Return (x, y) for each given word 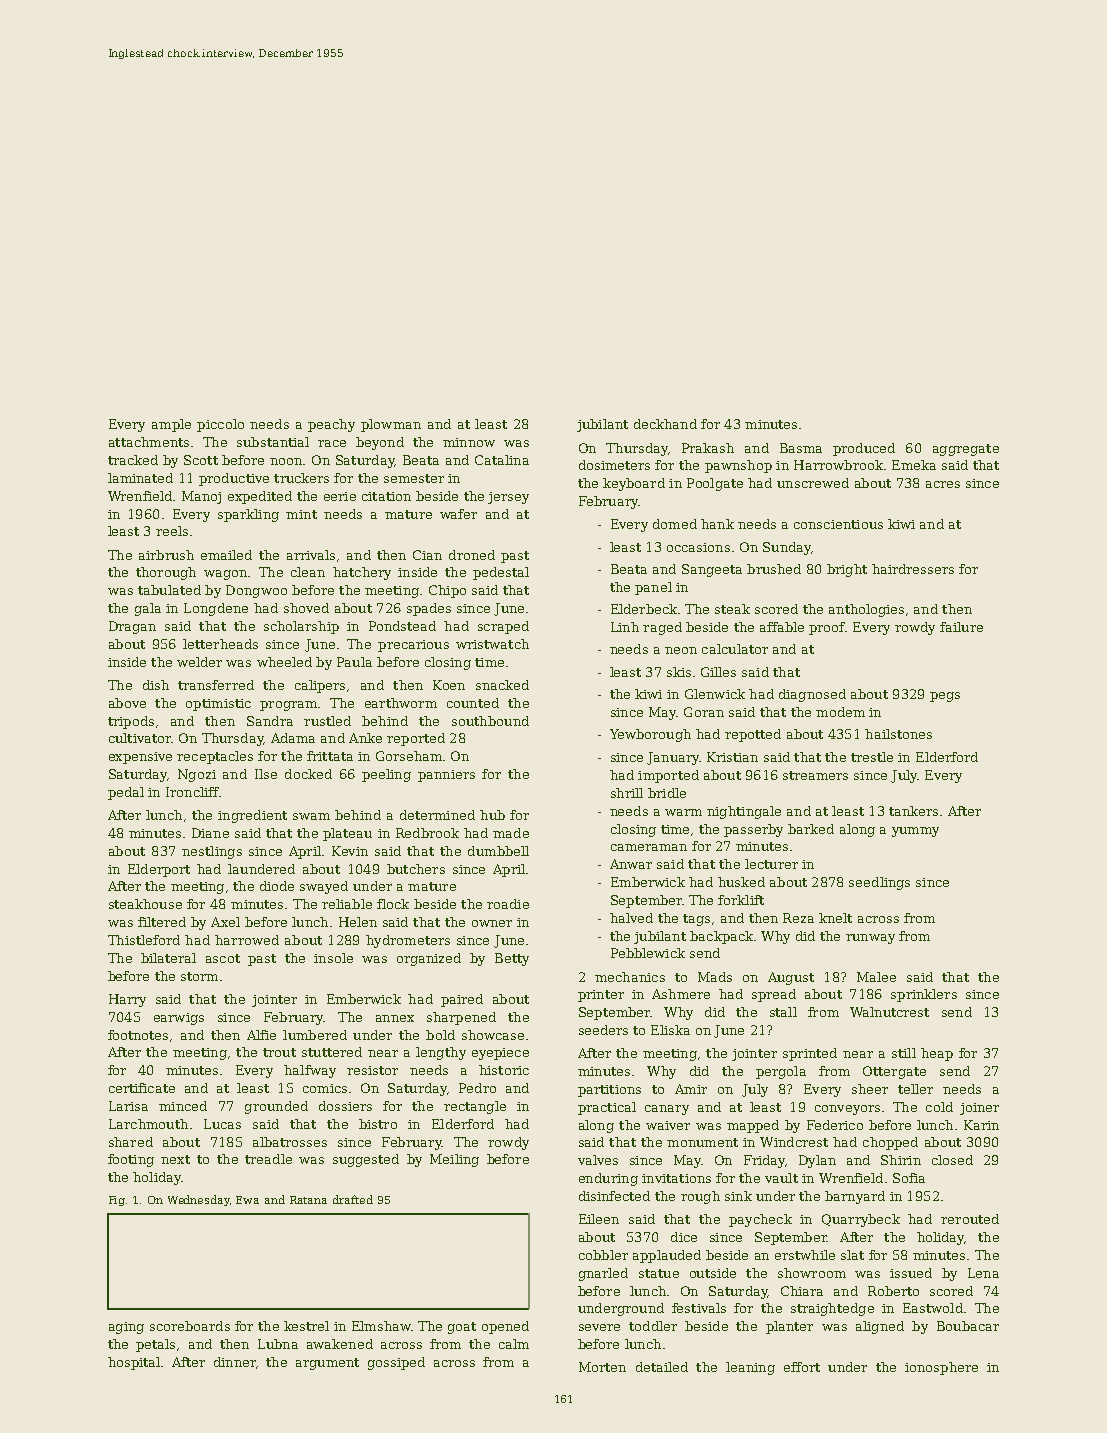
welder (199, 662)
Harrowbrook (838, 465)
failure (961, 627)
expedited (260, 497)
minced (183, 1106)
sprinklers (924, 995)
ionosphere (941, 1368)
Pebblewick (648, 953)
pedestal (501, 573)
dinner (235, 1362)
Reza (798, 918)
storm (199, 976)
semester (414, 478)
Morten (602, 1367)
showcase (493, 1035)
